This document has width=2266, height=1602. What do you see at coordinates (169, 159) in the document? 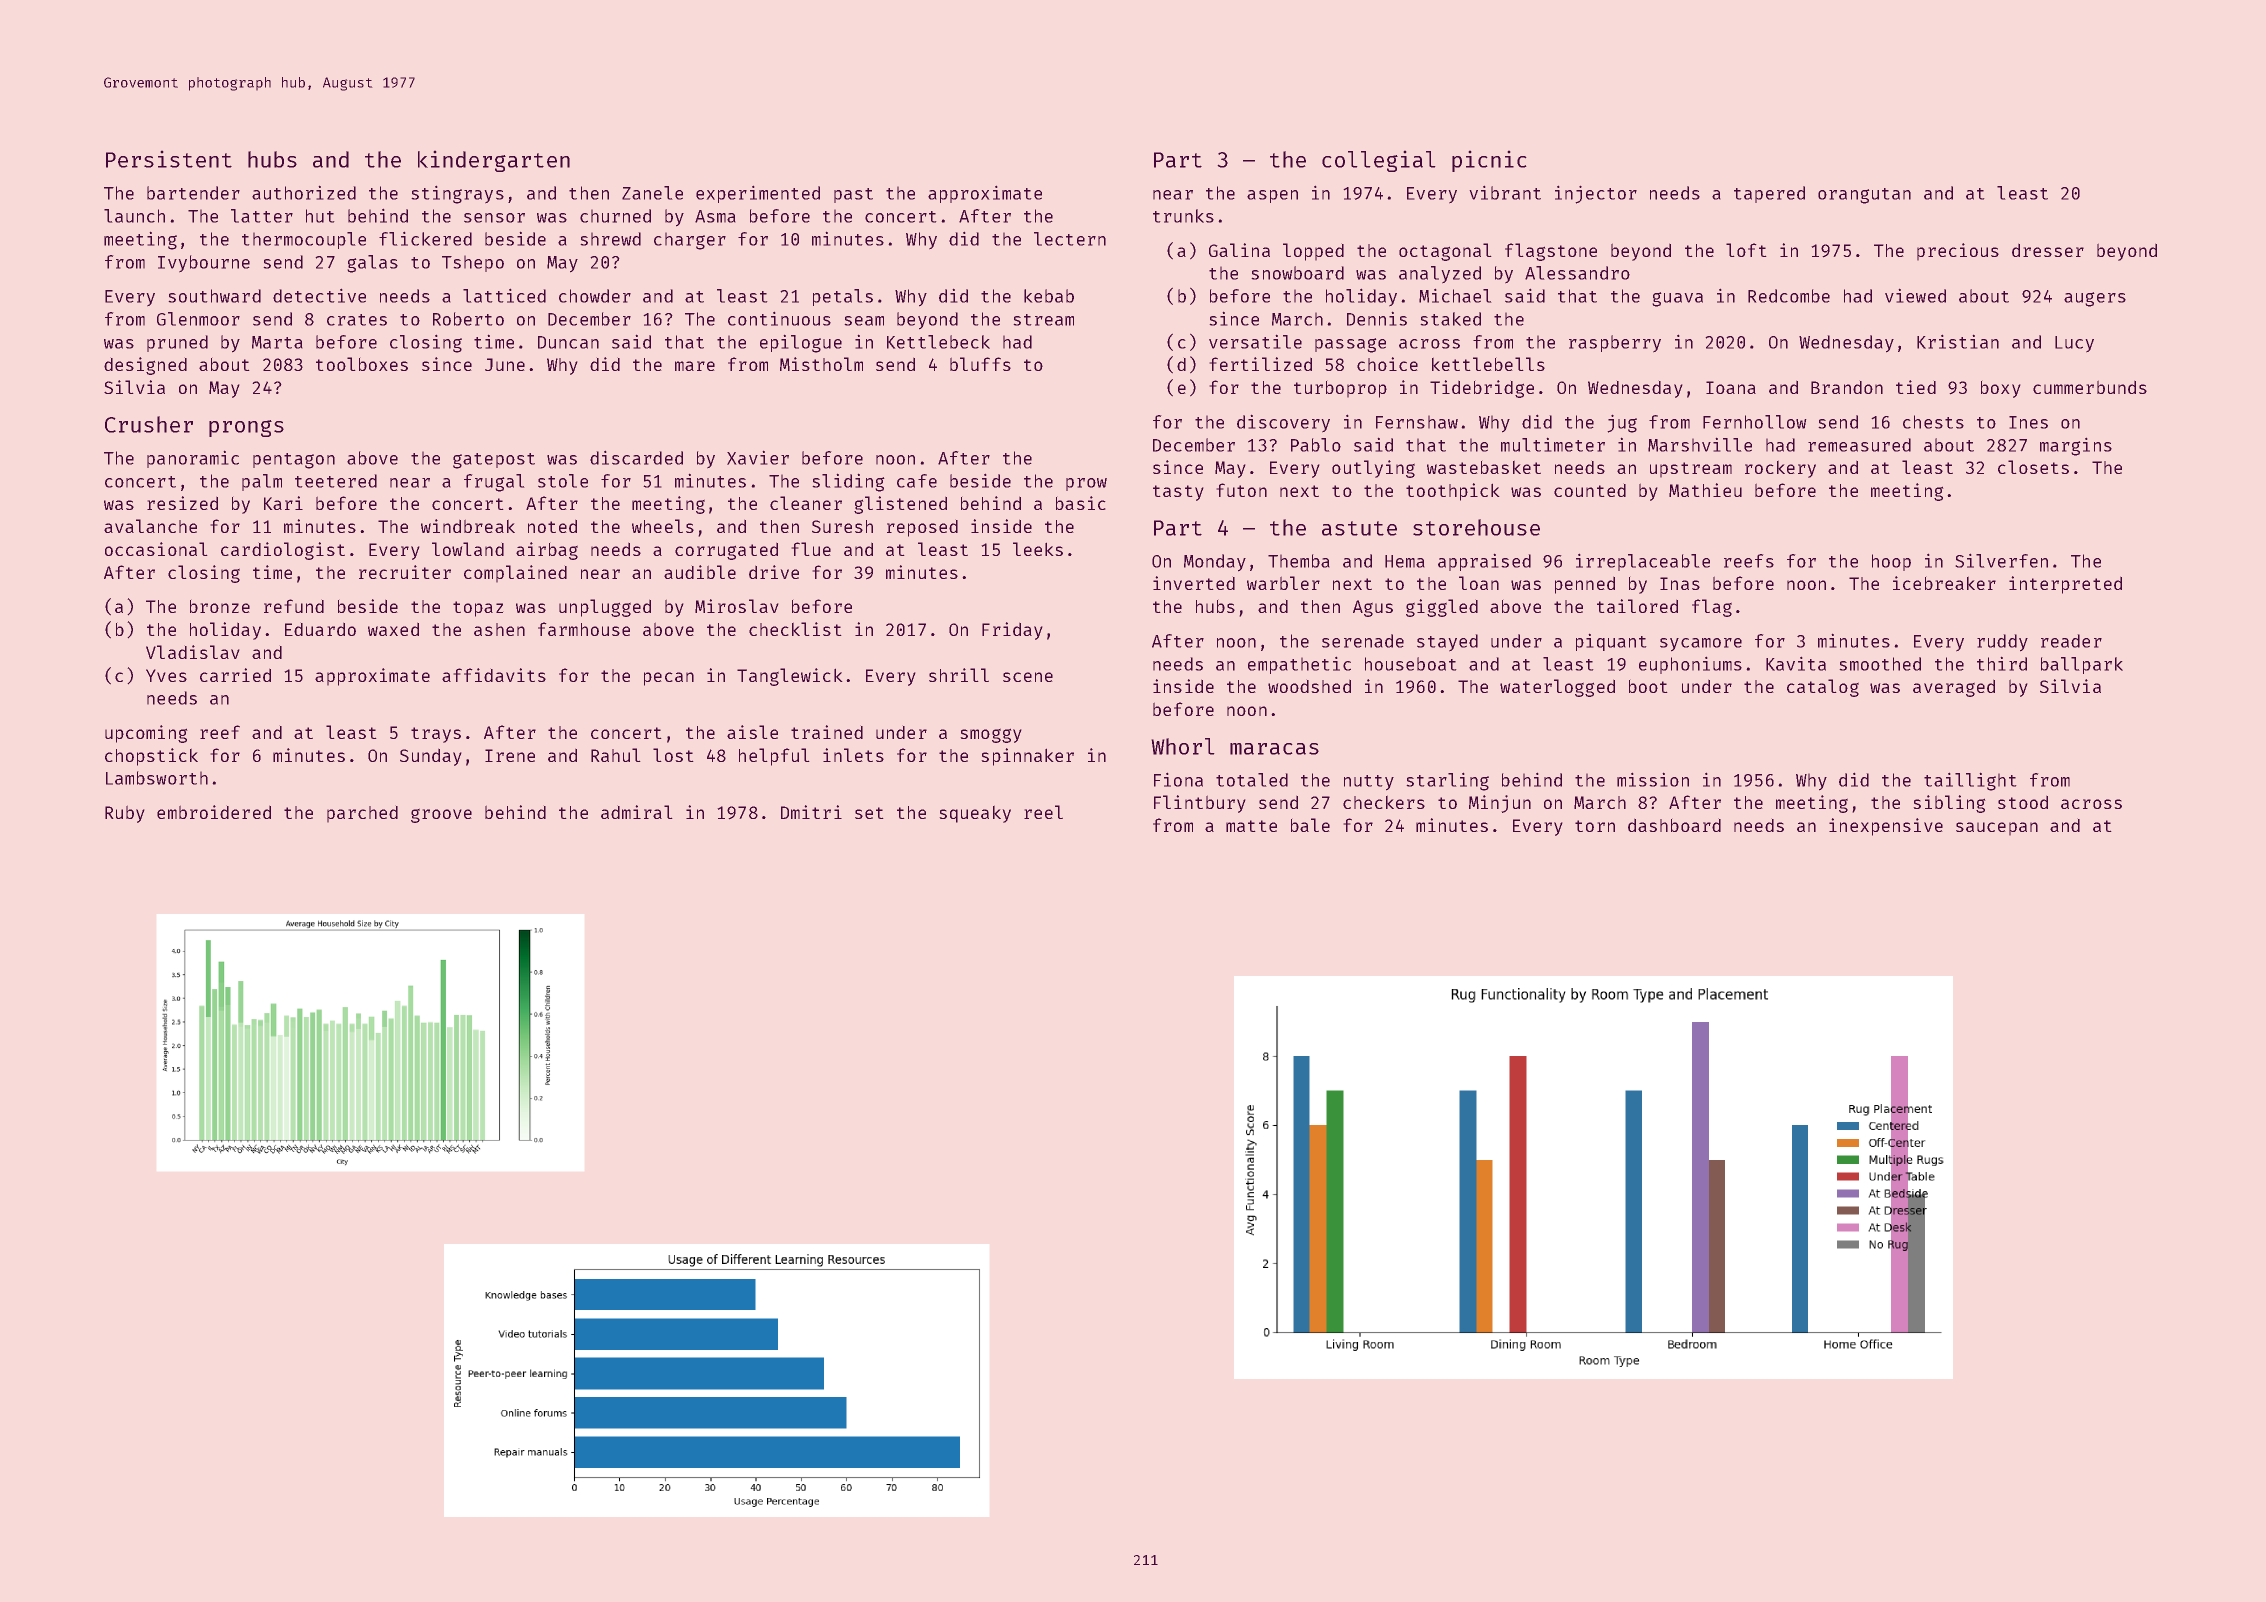
I see `Persistent` at bounding box center [169, 159].
